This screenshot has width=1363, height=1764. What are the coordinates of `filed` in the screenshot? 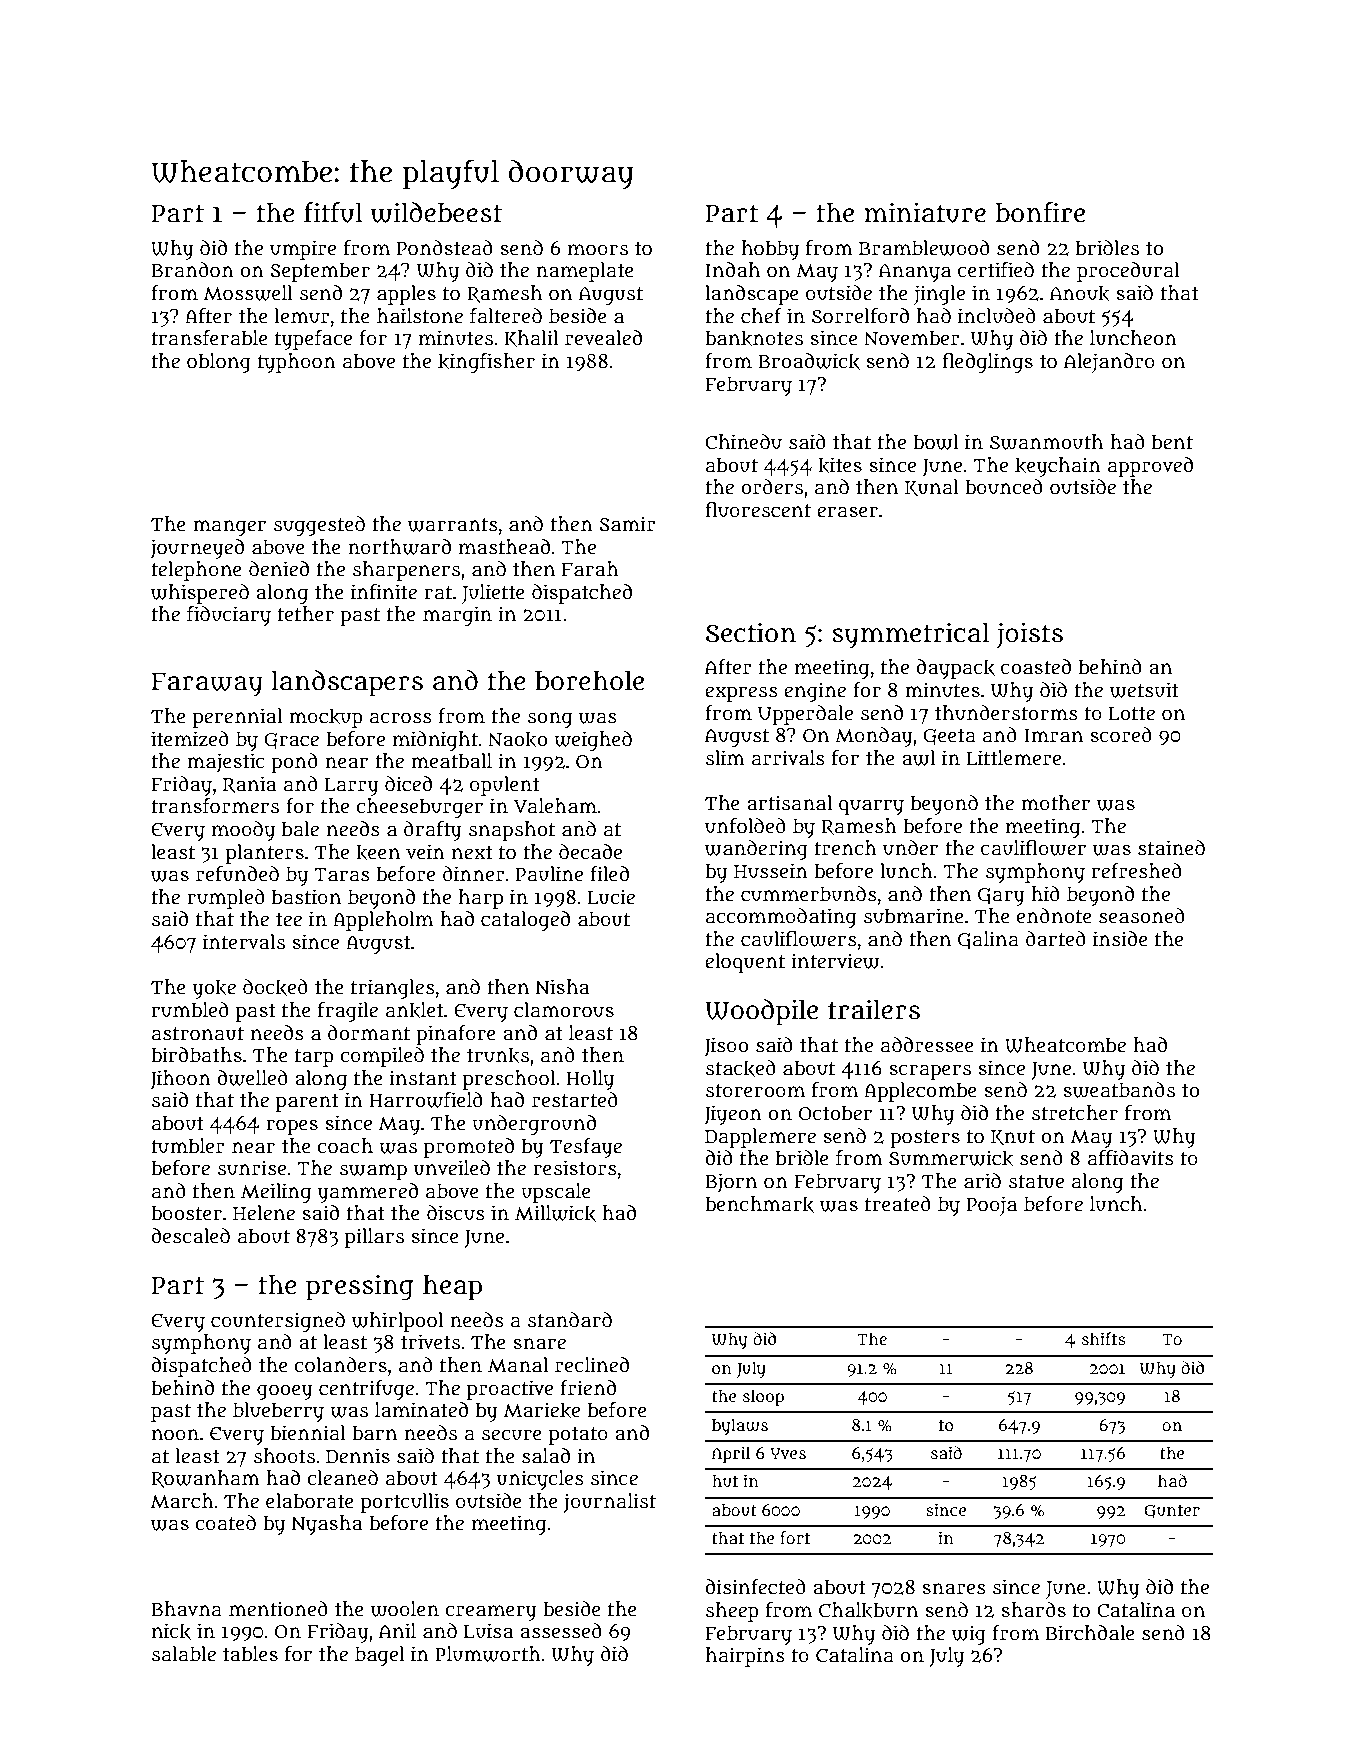 It's located at (609, 874).
